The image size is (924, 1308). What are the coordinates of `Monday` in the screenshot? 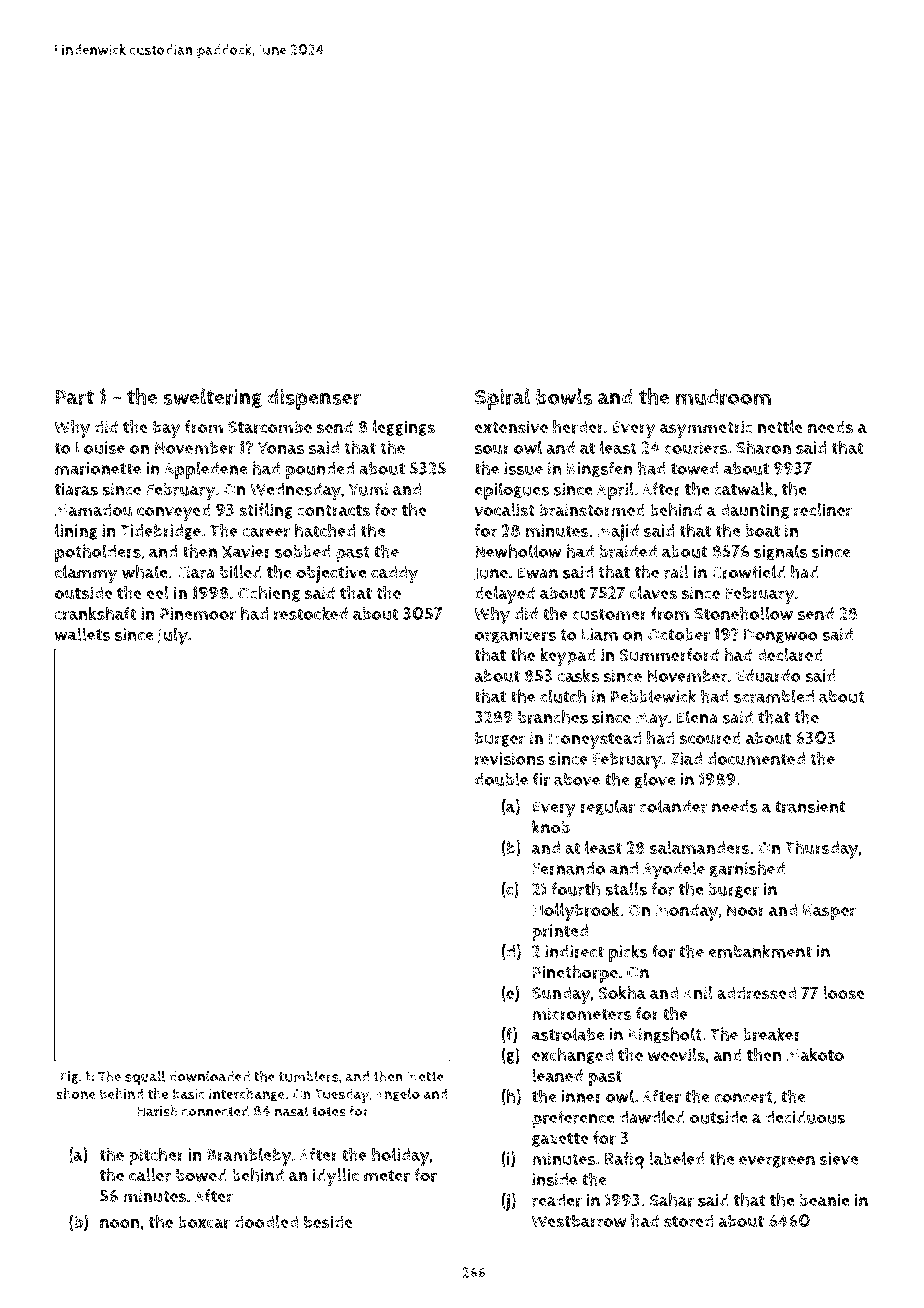 It's located at (687, 912).
